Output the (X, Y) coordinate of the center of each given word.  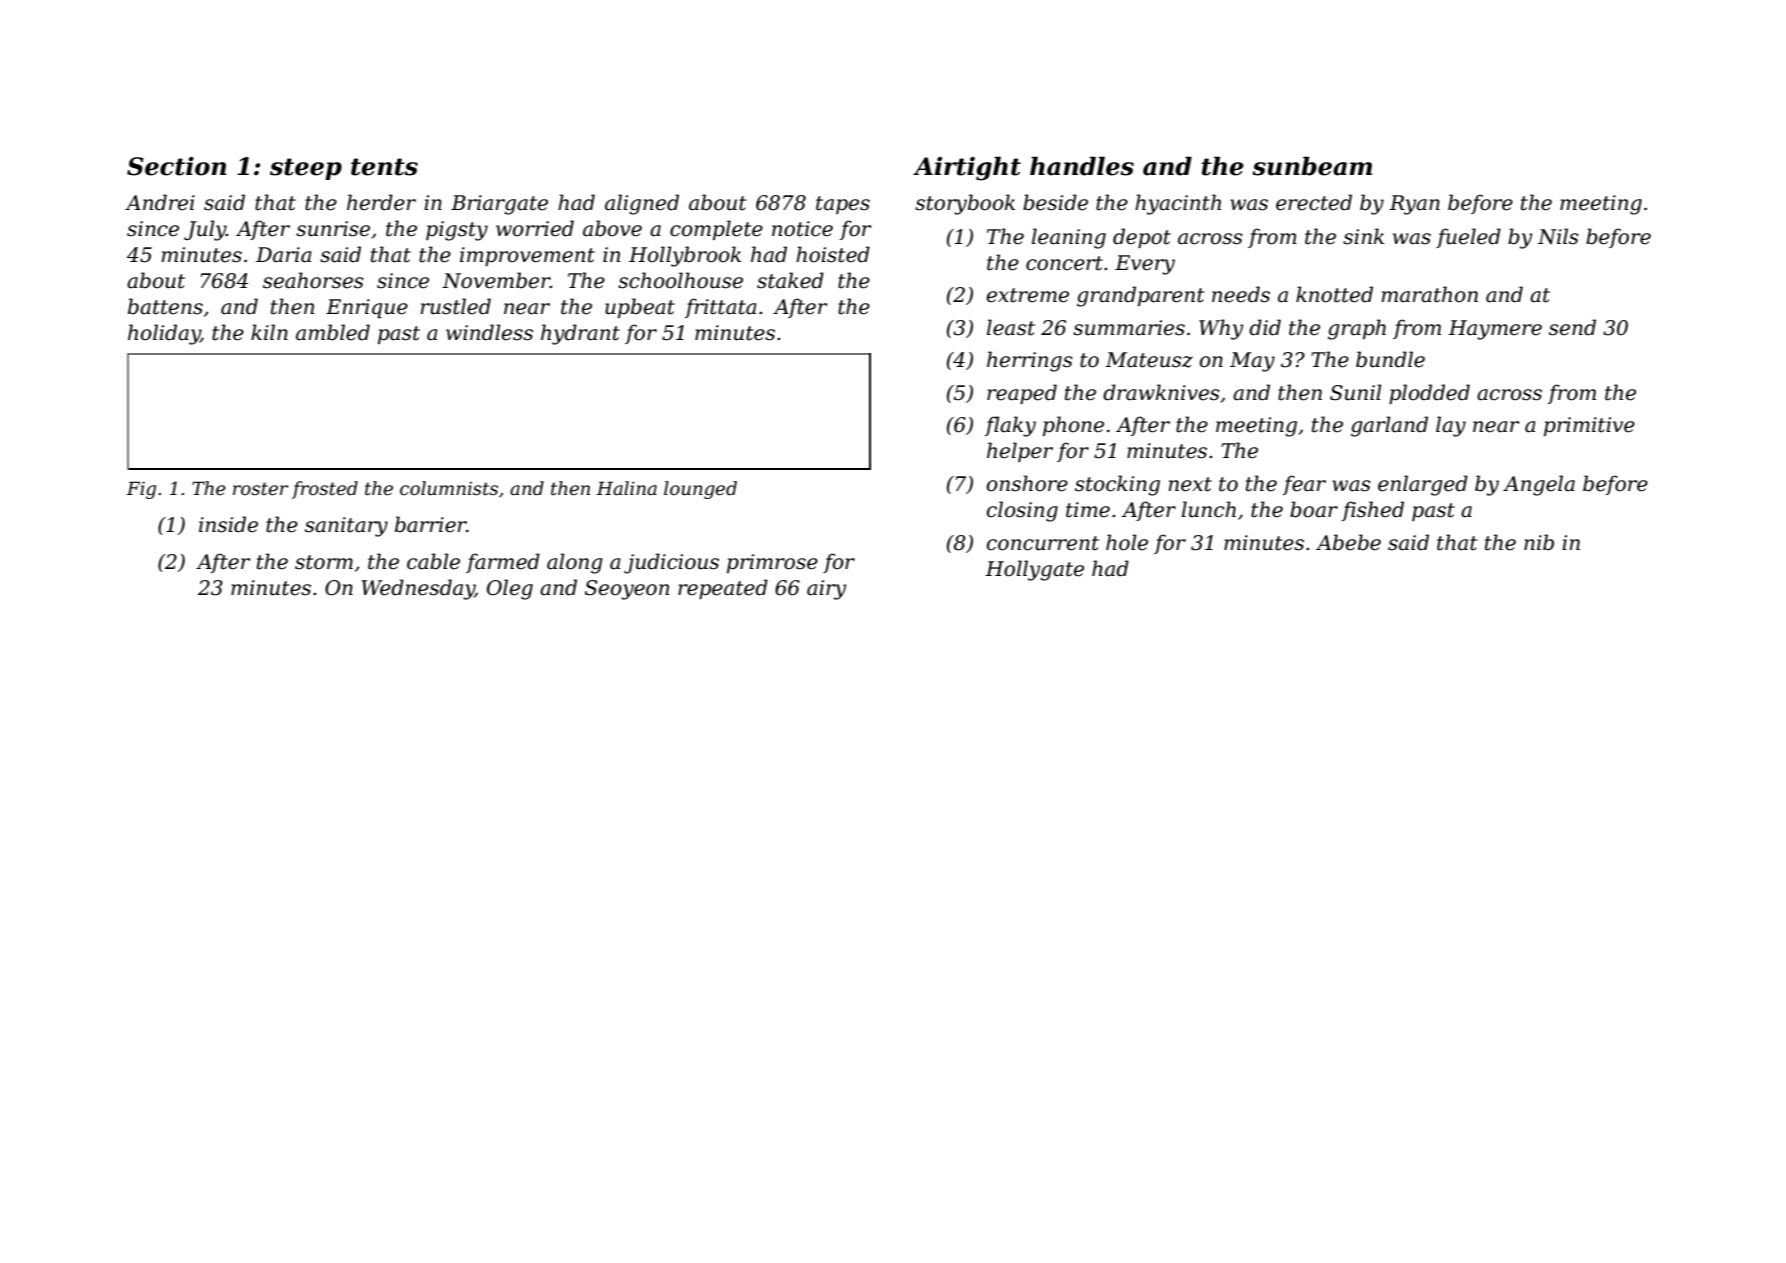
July (205, 230)
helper (1020, 452)
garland (1389, 426)
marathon (1430, 294)
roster (260, 489)
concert (1064, 263)
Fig (141, 490)
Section (176, 166)
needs (1241, 294)
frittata (721, 308)
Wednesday (418, 589)
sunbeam (1312, 166)
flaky (1010, 426)
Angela (1539, 485)
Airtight (967, 168)
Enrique (367, 308)
